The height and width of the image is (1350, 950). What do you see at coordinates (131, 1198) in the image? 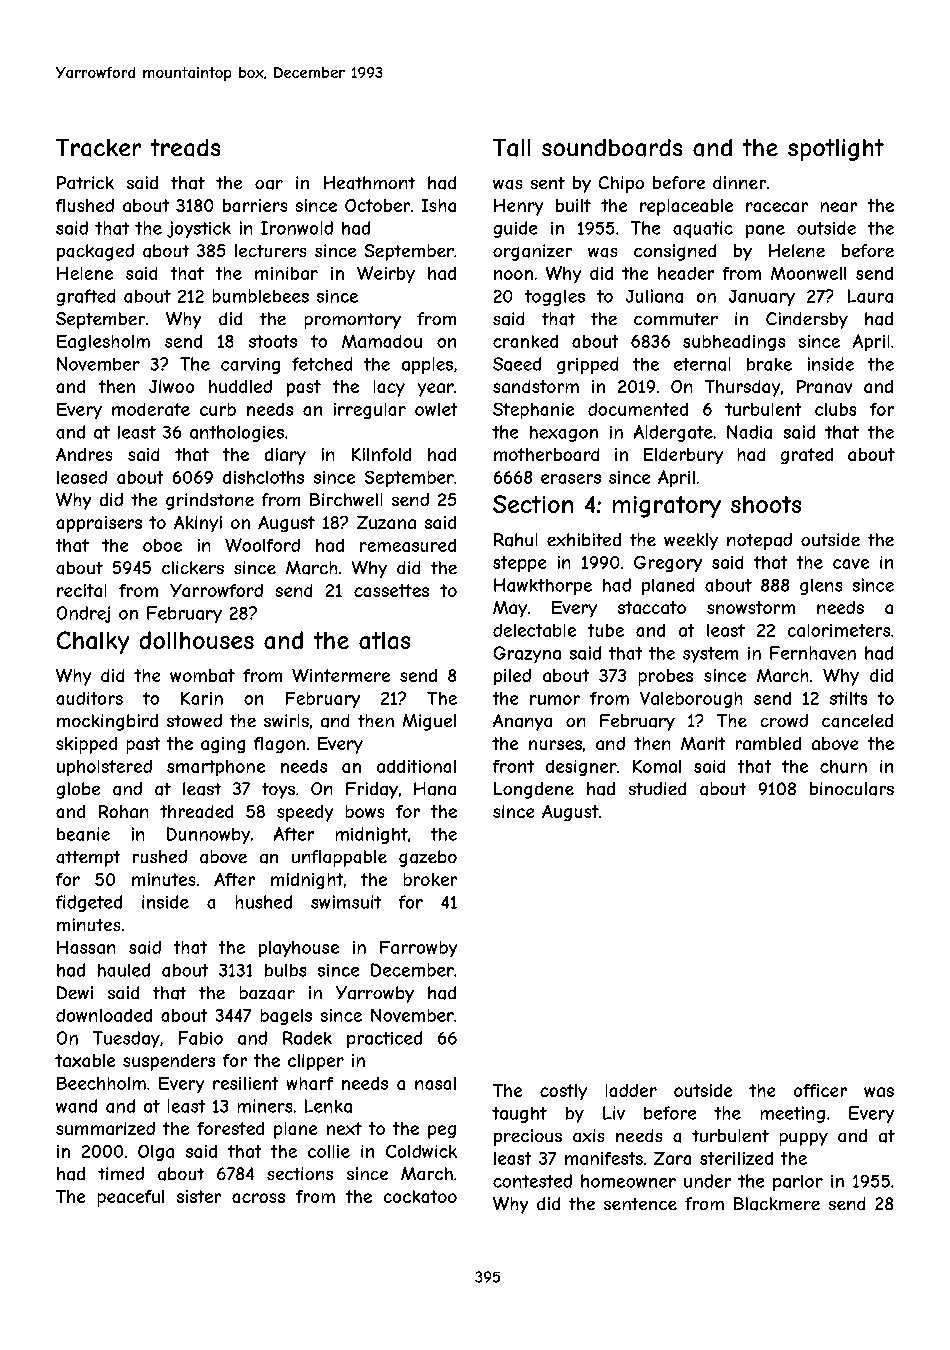
I see `peaceful` at bounding box center [131, 1198].
